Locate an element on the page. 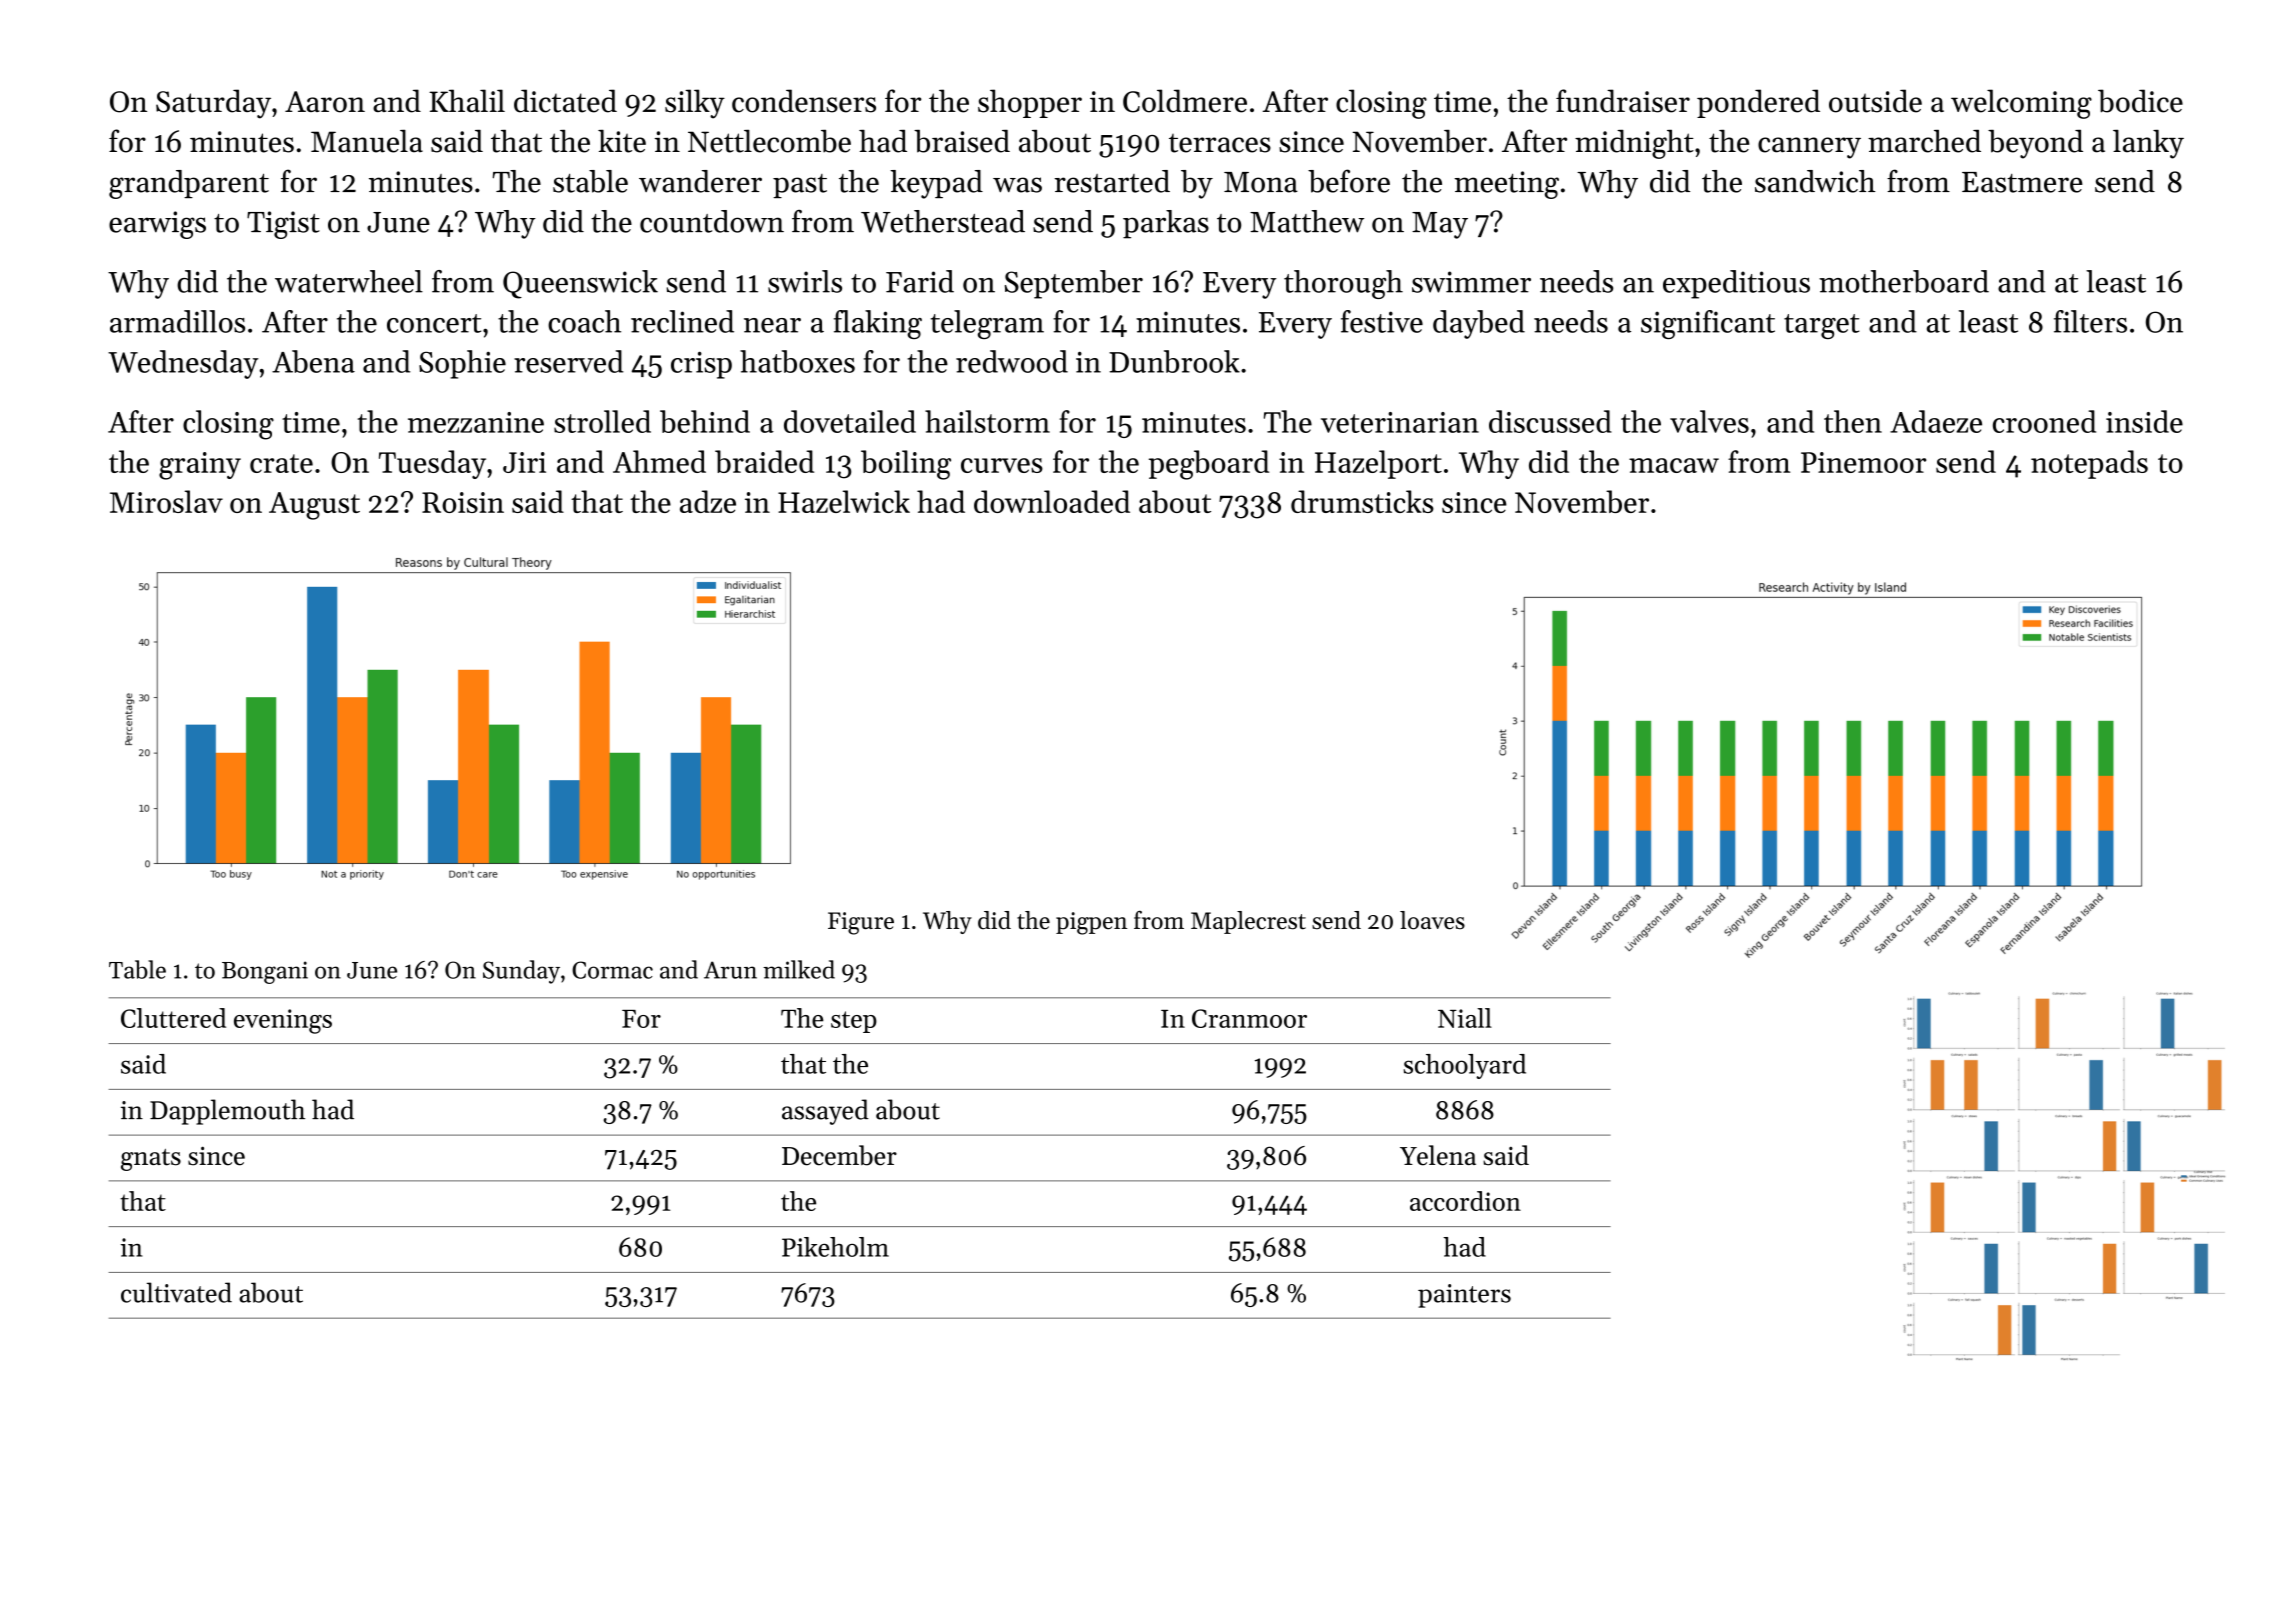 The width and height of the image is (2292, 1620). cultivated is located at coordinates (176, 1292).
